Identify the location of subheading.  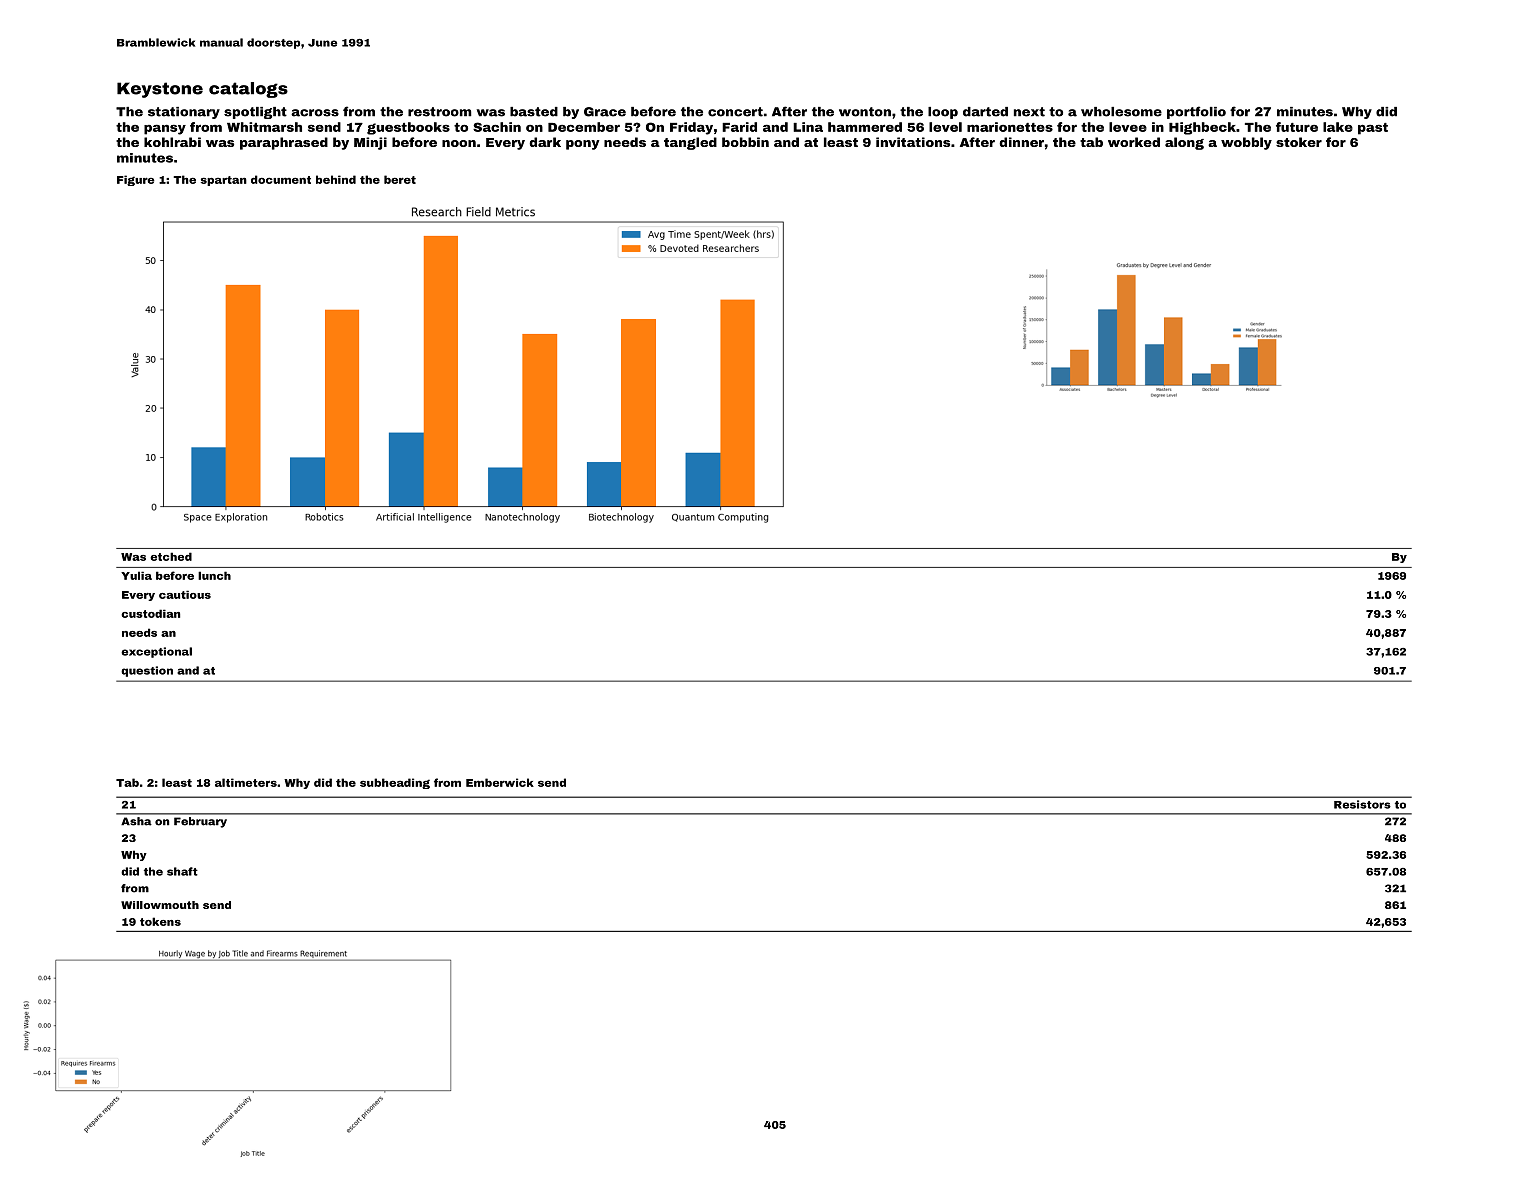
(395, 783).
